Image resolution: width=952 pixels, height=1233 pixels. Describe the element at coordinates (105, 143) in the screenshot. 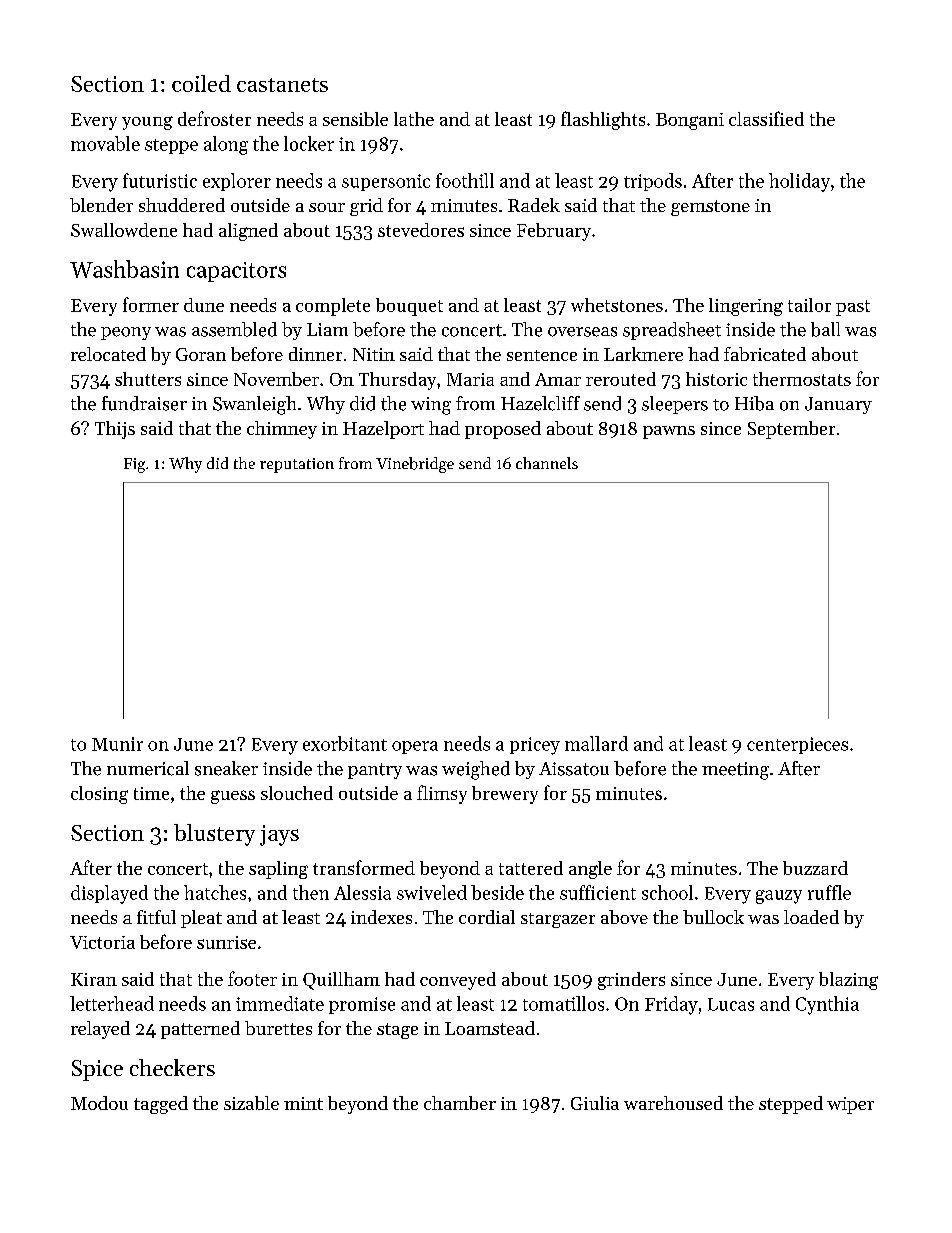

I see `movable` at that location.
